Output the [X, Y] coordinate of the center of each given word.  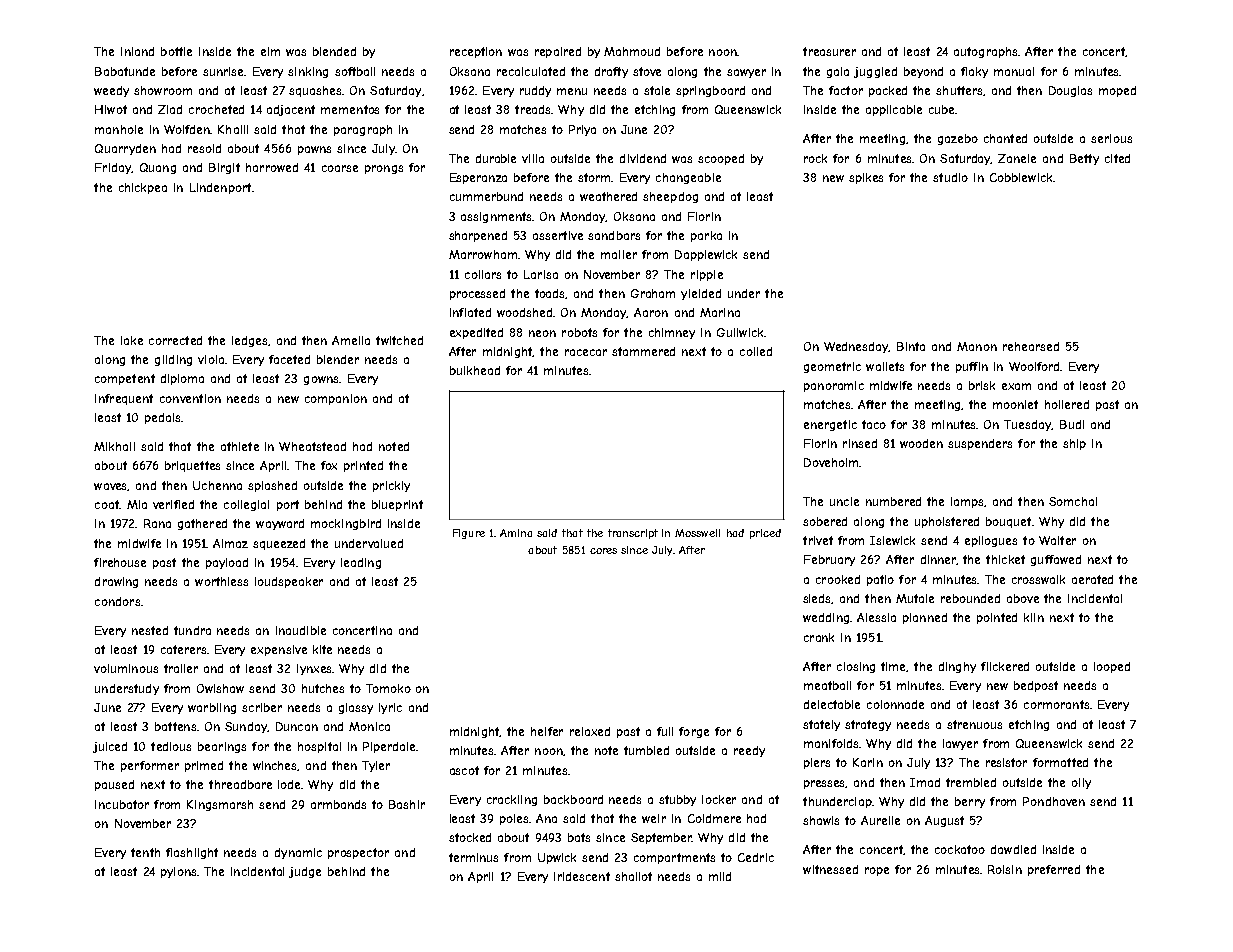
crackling [512, 800]
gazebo [958, 139]
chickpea [143, 188]
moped [1117, 91]
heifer [547, 731]
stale [657, 90]
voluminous [126, 668]
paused [114, 785]
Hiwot [111, 109]
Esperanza [478, 178]
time [894, 667]
